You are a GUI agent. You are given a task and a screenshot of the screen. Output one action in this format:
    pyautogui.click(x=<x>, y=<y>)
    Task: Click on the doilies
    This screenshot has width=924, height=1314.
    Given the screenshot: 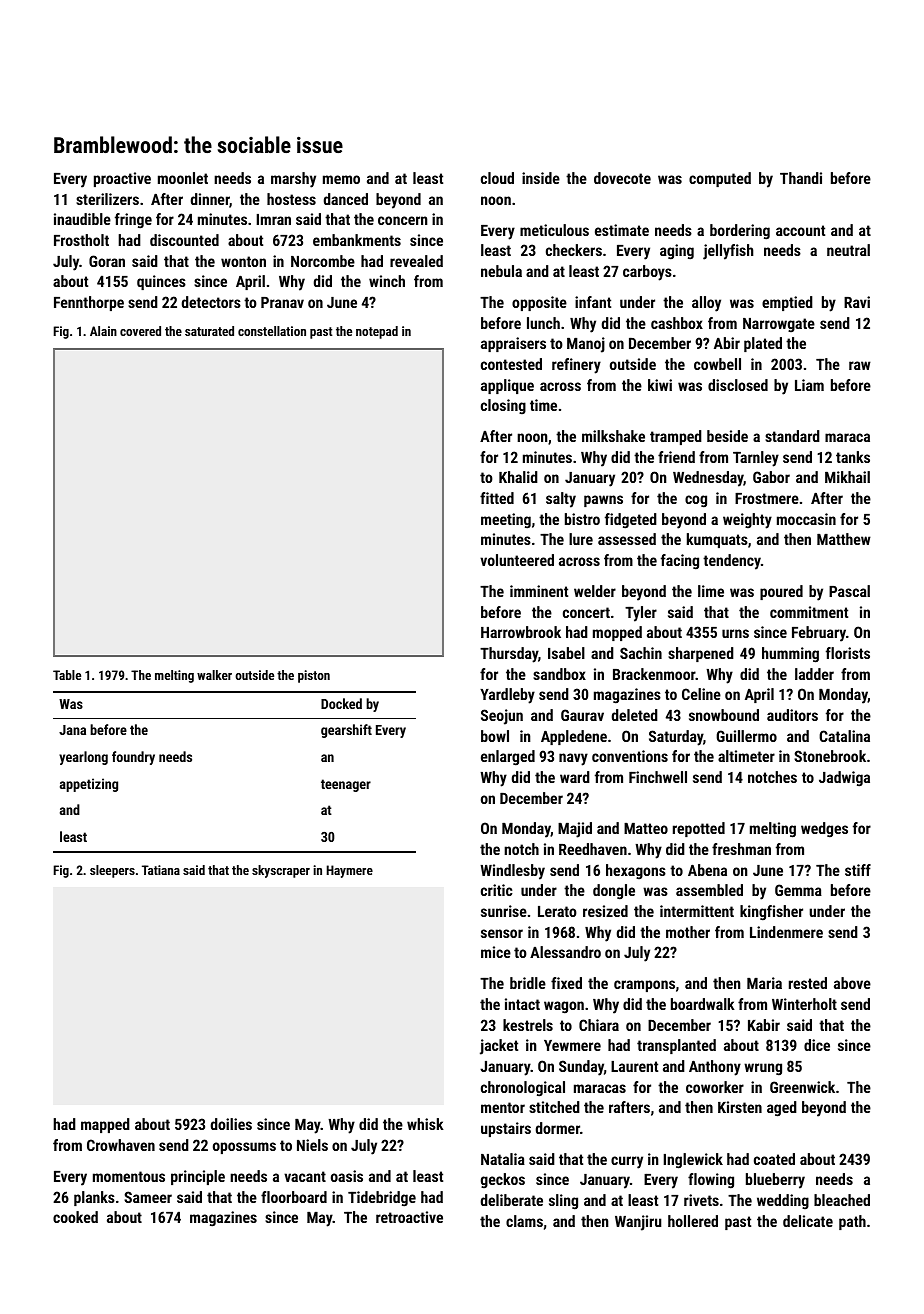 What is the action you would take?
    pyautogui.click(x=231, y=1124)
